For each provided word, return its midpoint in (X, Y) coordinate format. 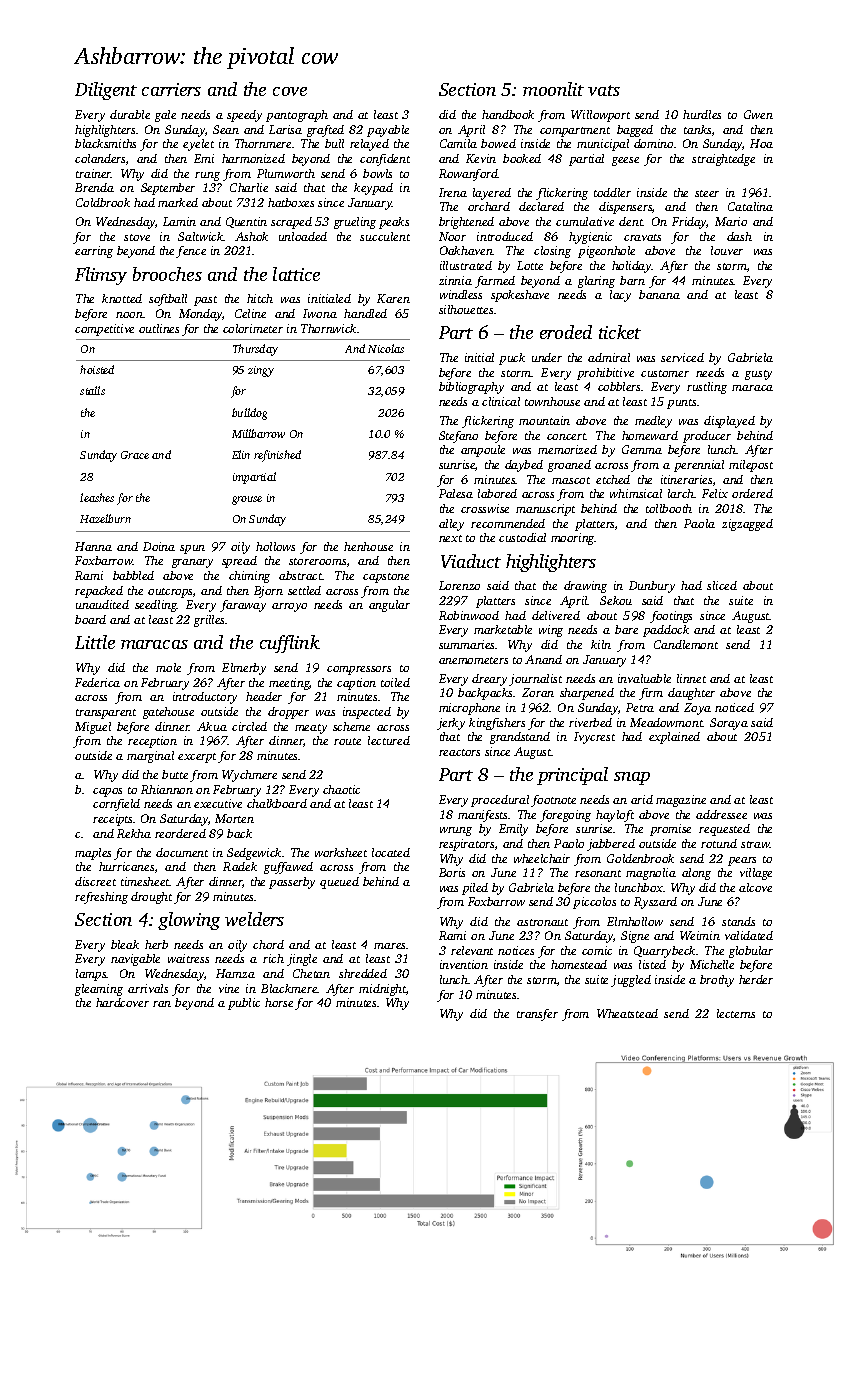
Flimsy (101, 276)
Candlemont (686, 644)
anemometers (473, 660)
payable (388, 131)
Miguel (93, 728)
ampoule (483, 451)
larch (681, 493)
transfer (537, 1015)
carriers (171, 89)
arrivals (148, 988)
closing (552, 252)
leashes (97, 497)
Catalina (750, 206)
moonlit (553, 89)
